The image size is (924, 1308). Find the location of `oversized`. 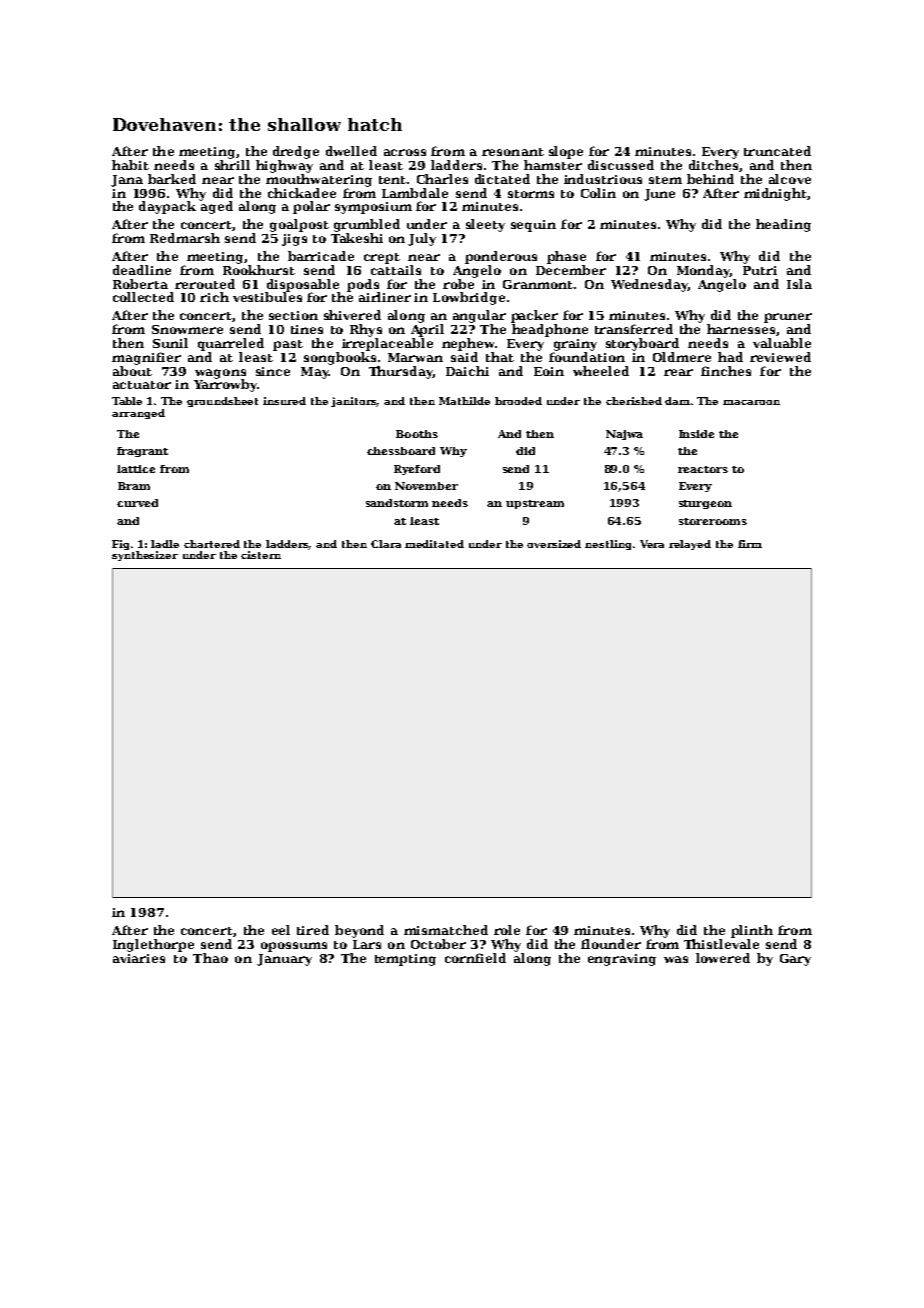

oversized is located at coordinates (554, 544).
